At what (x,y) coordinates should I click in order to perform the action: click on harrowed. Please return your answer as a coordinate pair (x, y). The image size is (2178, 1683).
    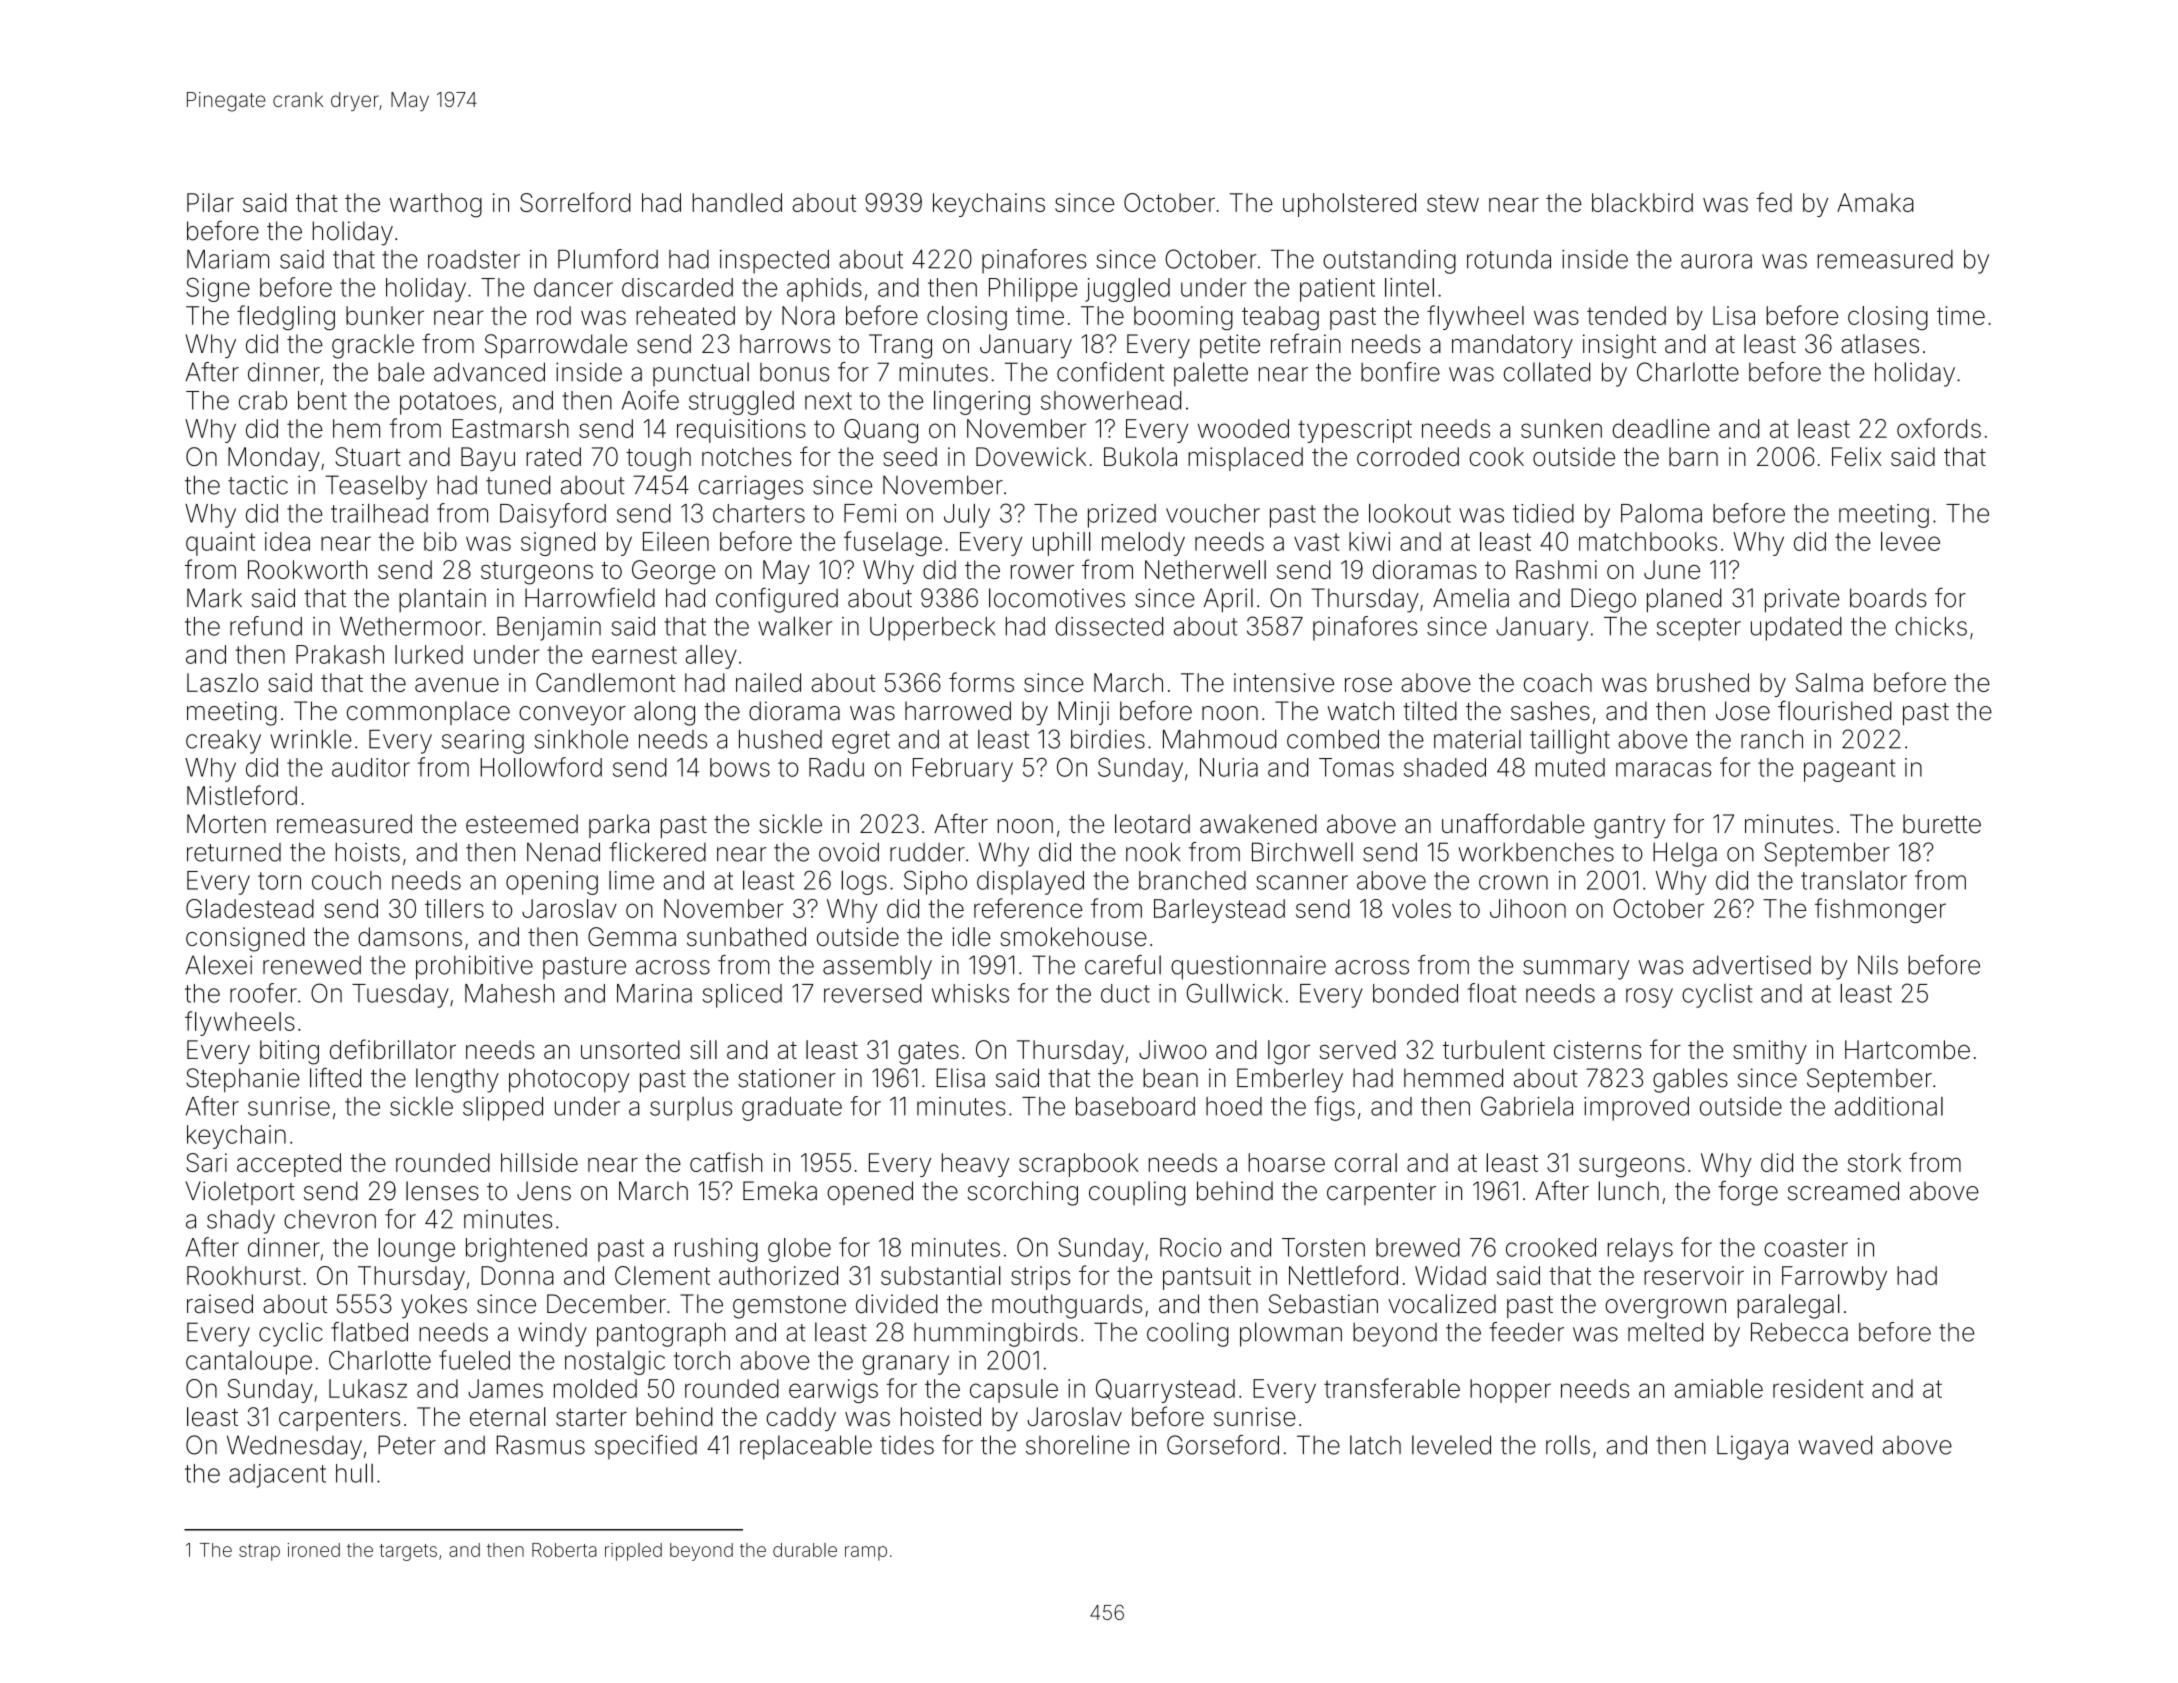
    Looking at the image, I should click on (958, 711).
